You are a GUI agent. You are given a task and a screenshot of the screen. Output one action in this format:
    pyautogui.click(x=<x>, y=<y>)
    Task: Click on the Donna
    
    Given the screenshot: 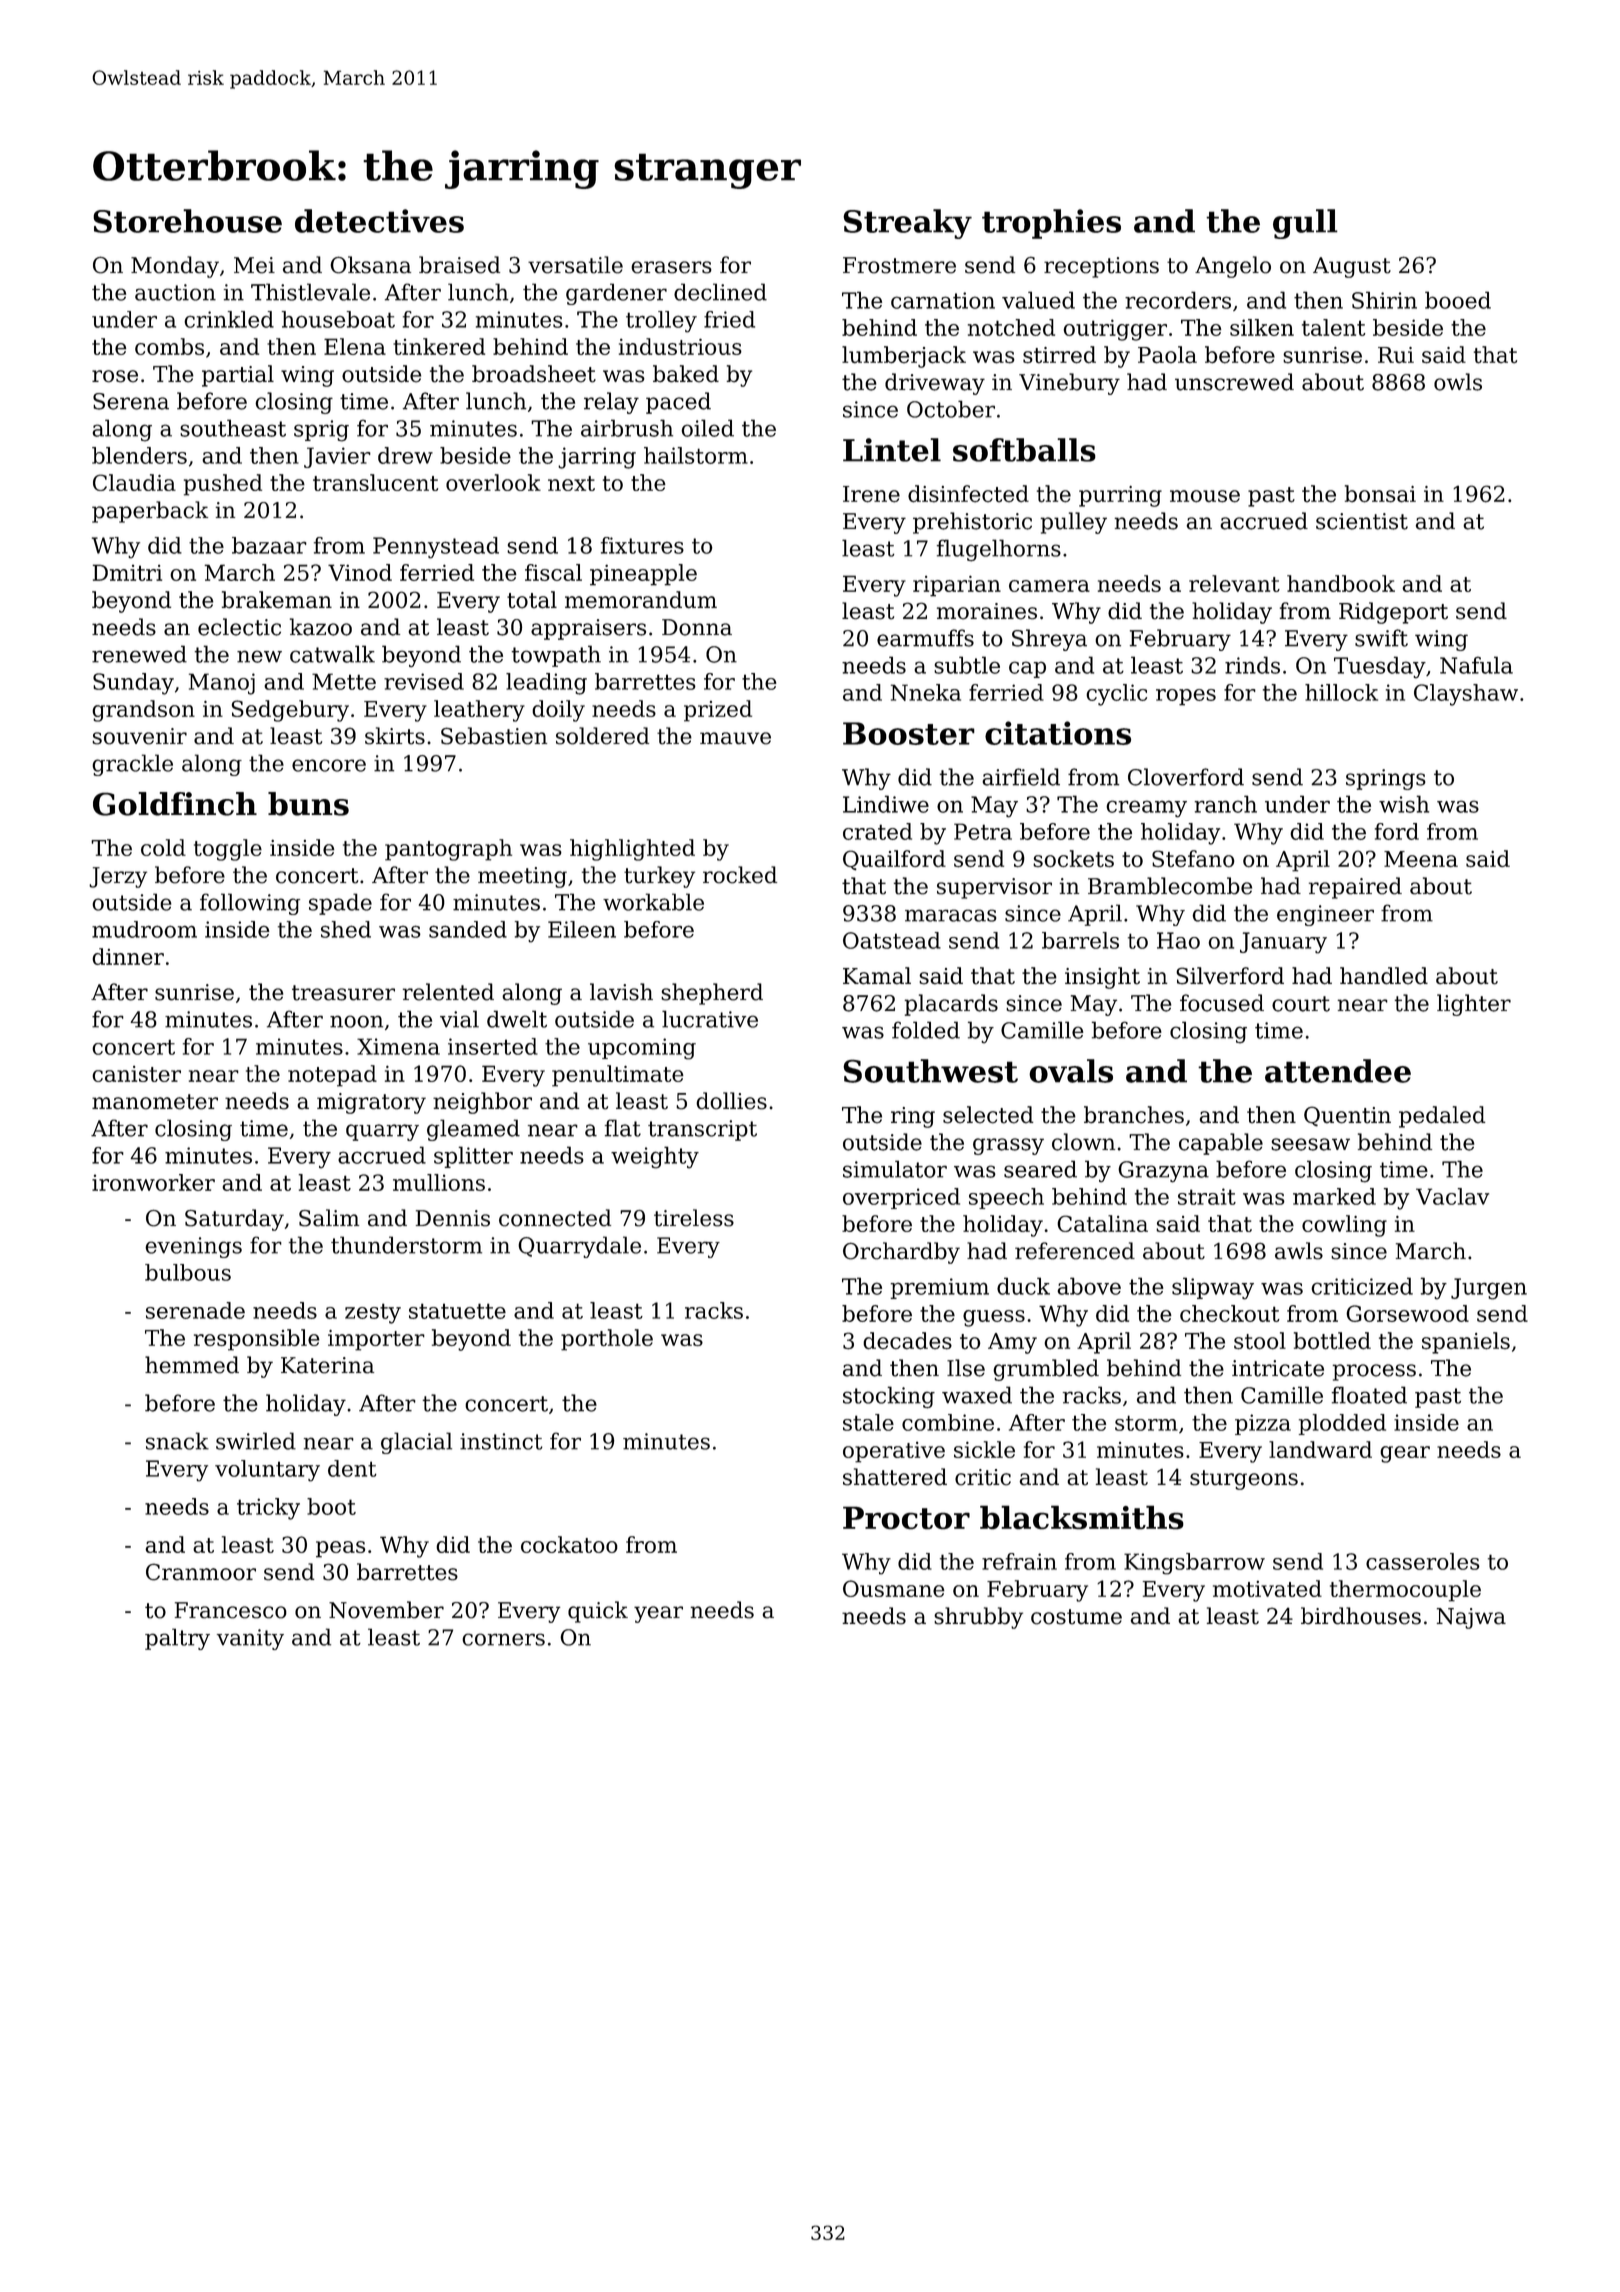 What is the action you would take?
    pyautogui.click(x=697, y=627)
